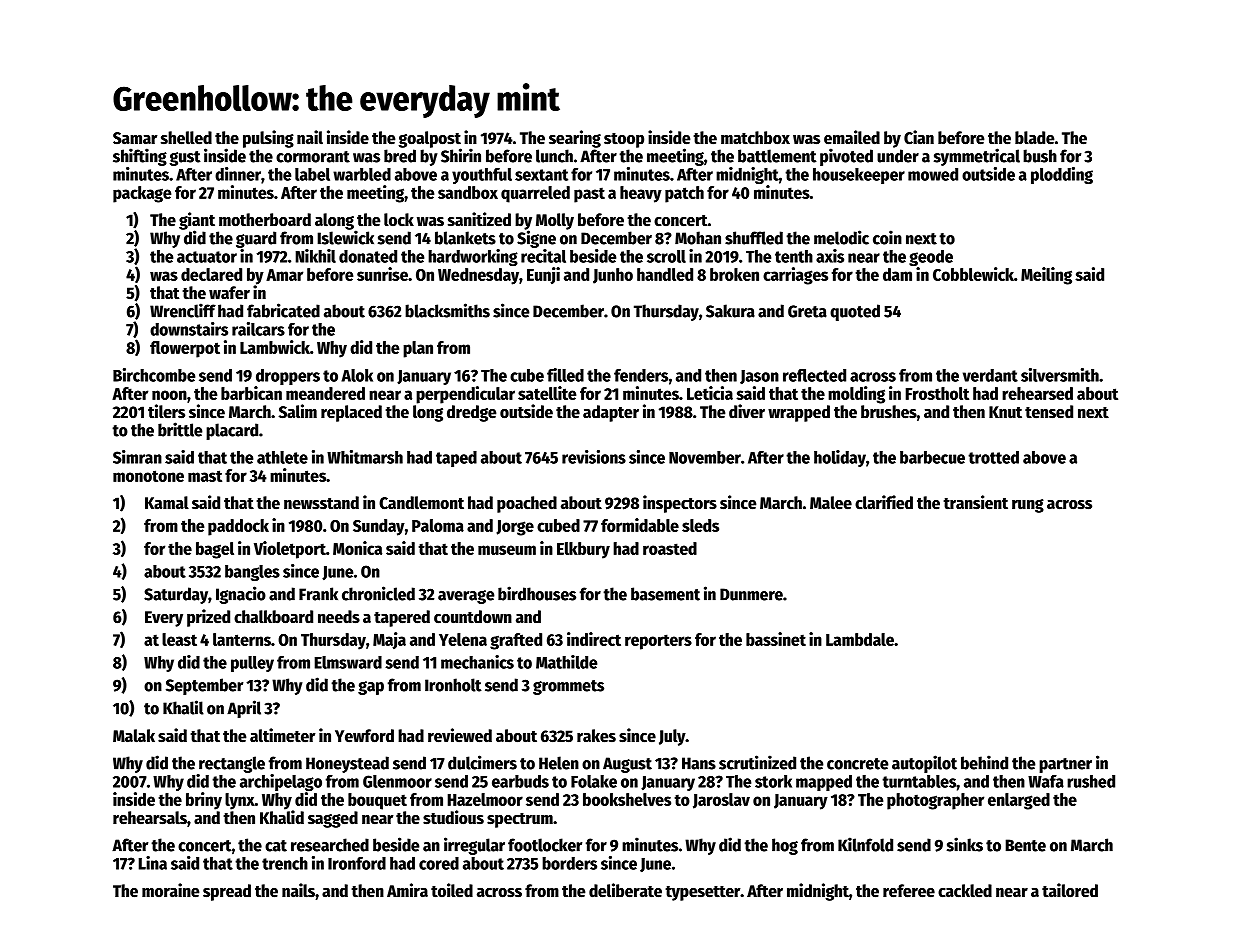 Image resolution: width=1233 pixels, height=952 pixels. I want to click on Frostholt, so click(937, 393).
